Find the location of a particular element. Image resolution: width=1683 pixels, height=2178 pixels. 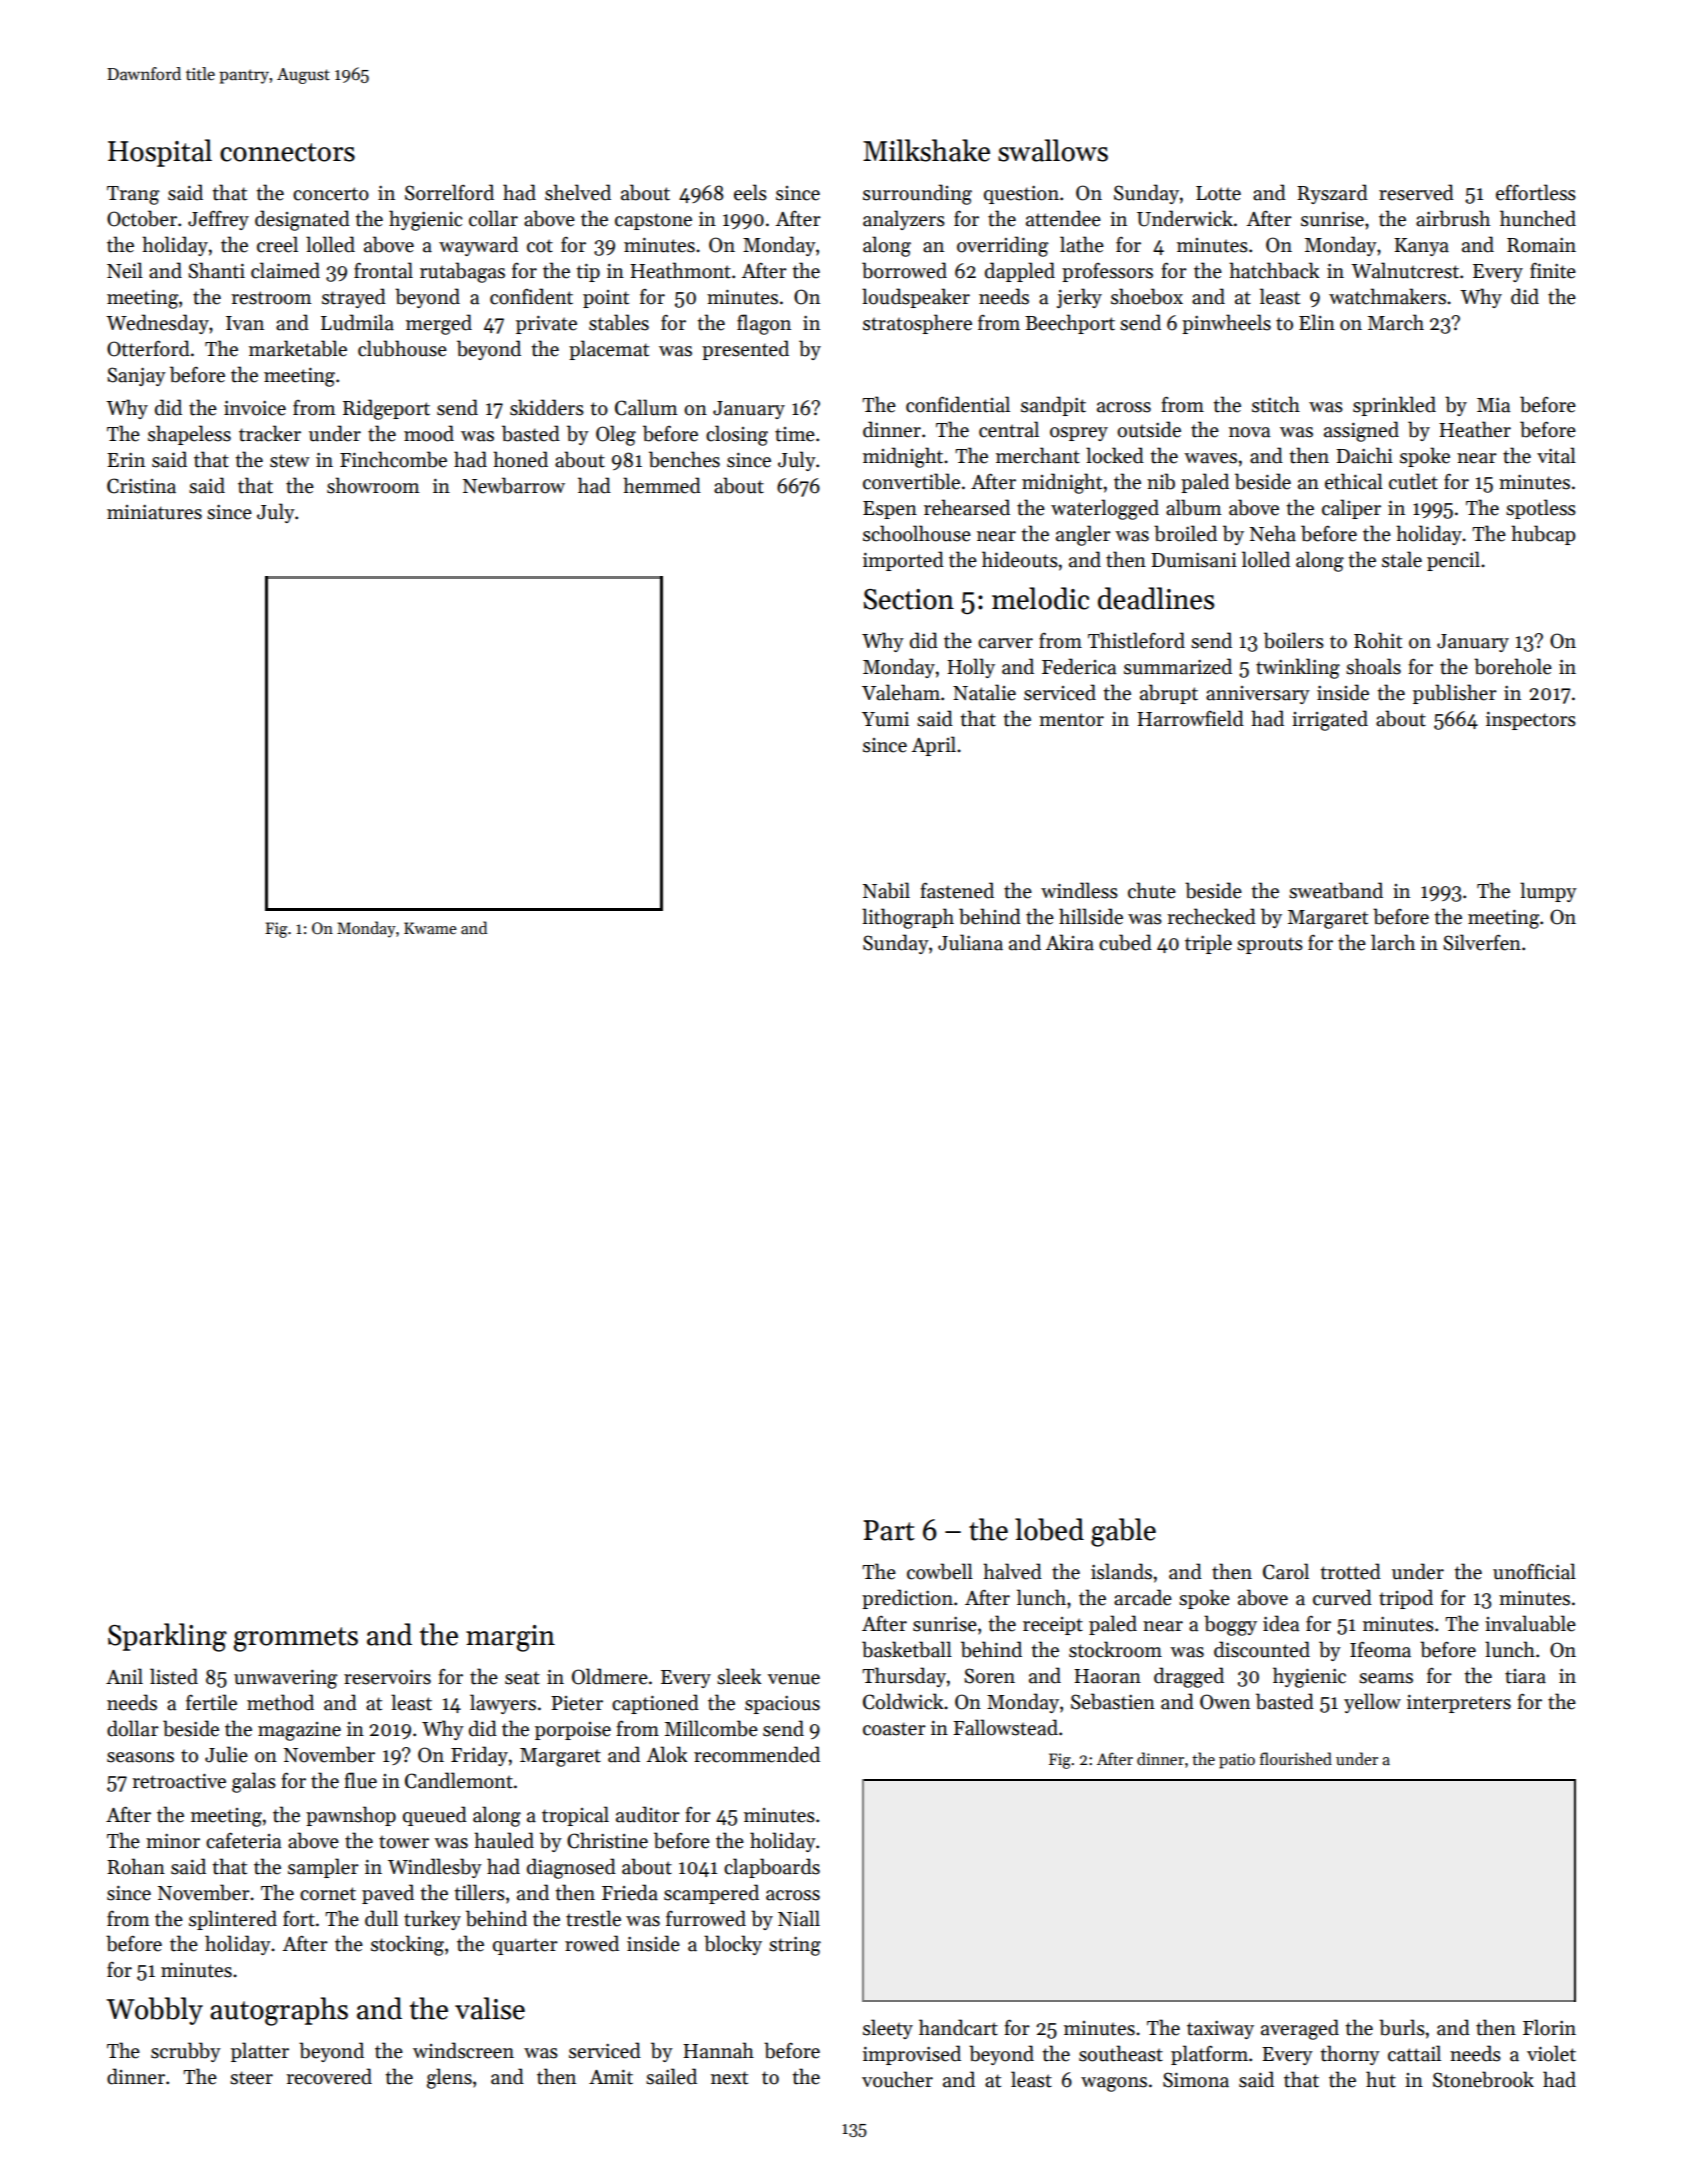

Milkshake is located at coordinates (926, 150).
